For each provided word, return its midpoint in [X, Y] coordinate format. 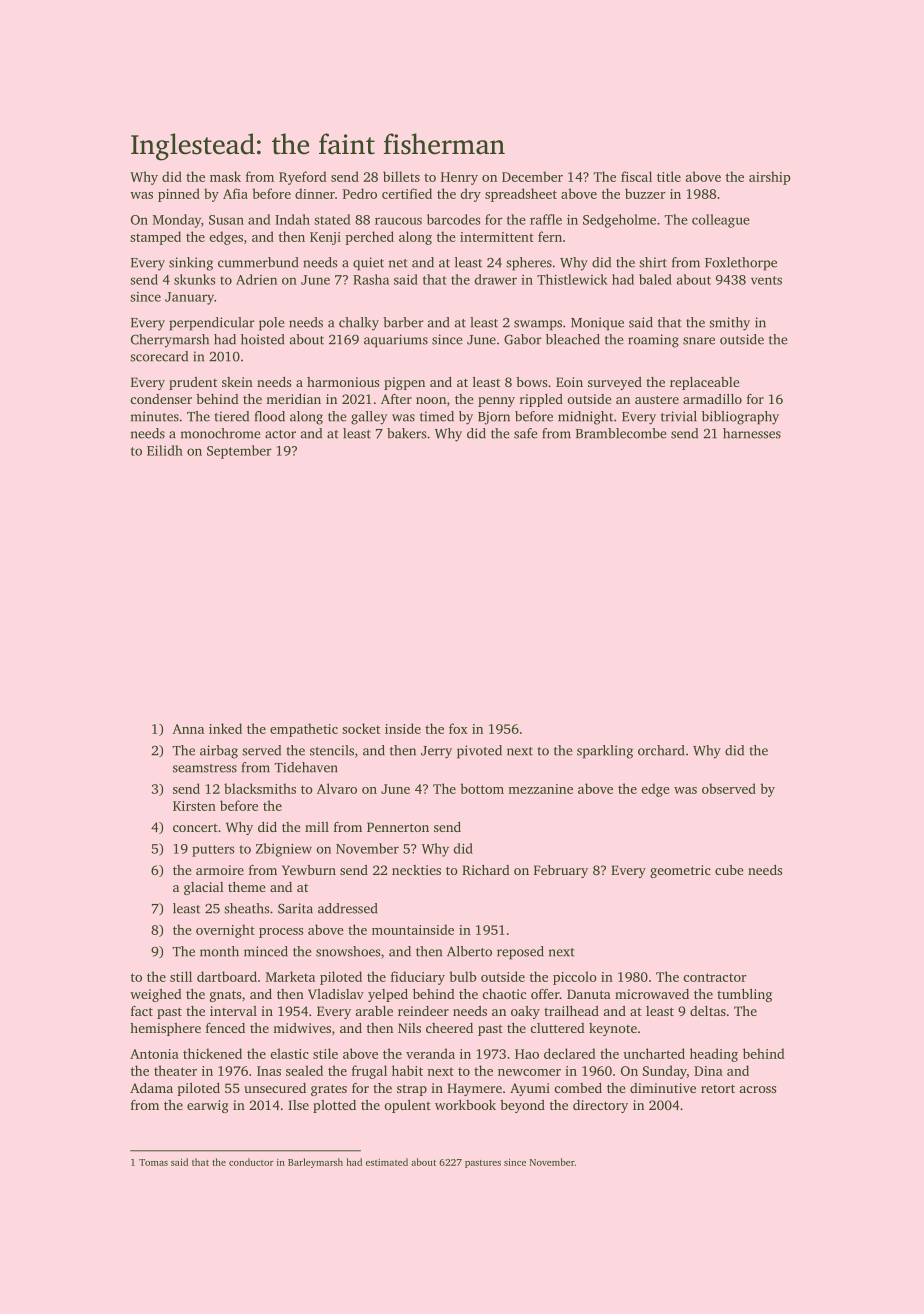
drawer [496, 279]
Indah [292, 219]
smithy [729, 324]
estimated [387, 1162]
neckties [416, 870]
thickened [212, 1053]
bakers [406, 433]
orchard [661, 750]
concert [195, 828]
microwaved [652, 994]
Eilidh [165, 450]
